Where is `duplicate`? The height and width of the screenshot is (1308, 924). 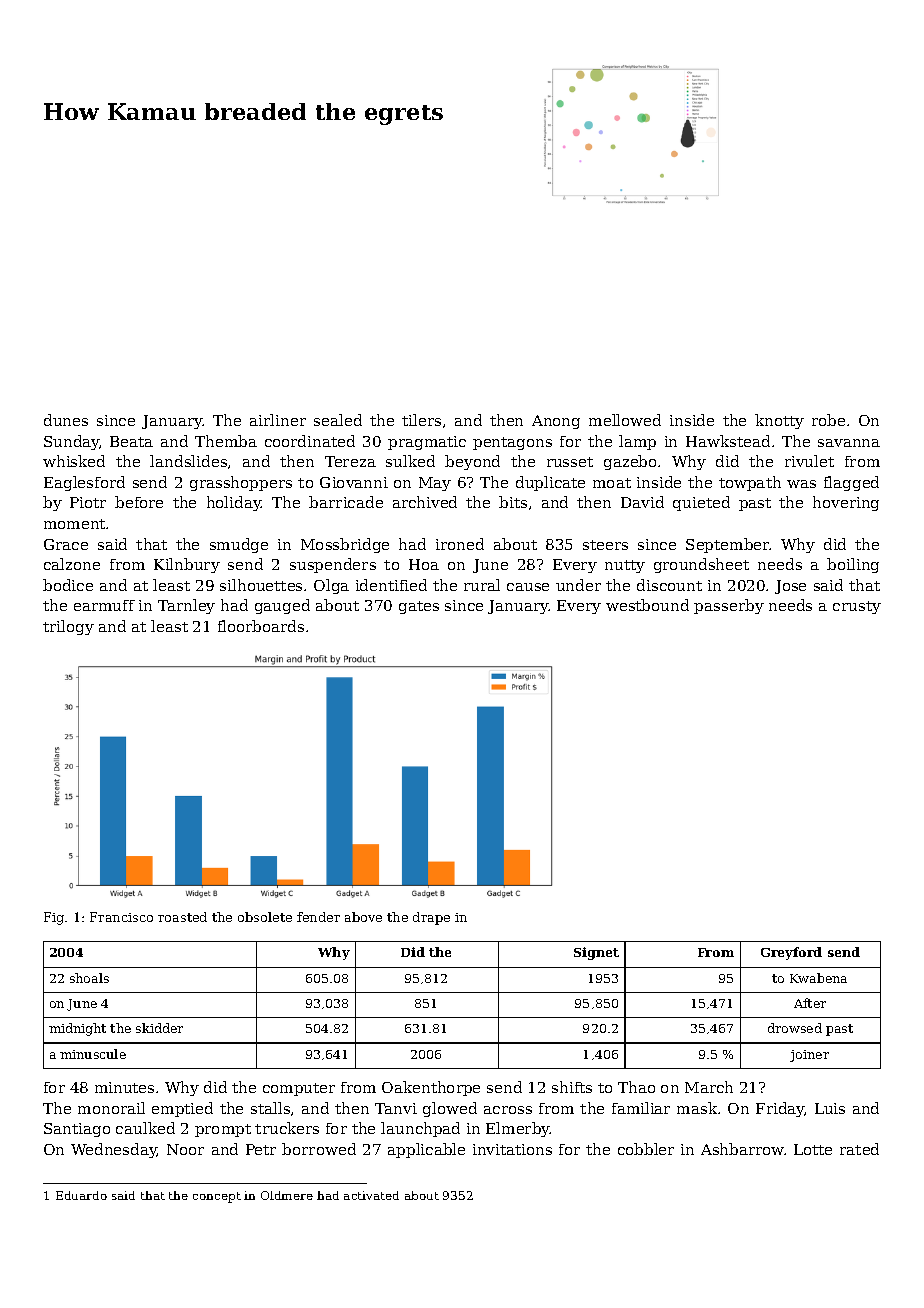
duplicate is located at coordinates (550, 483).
